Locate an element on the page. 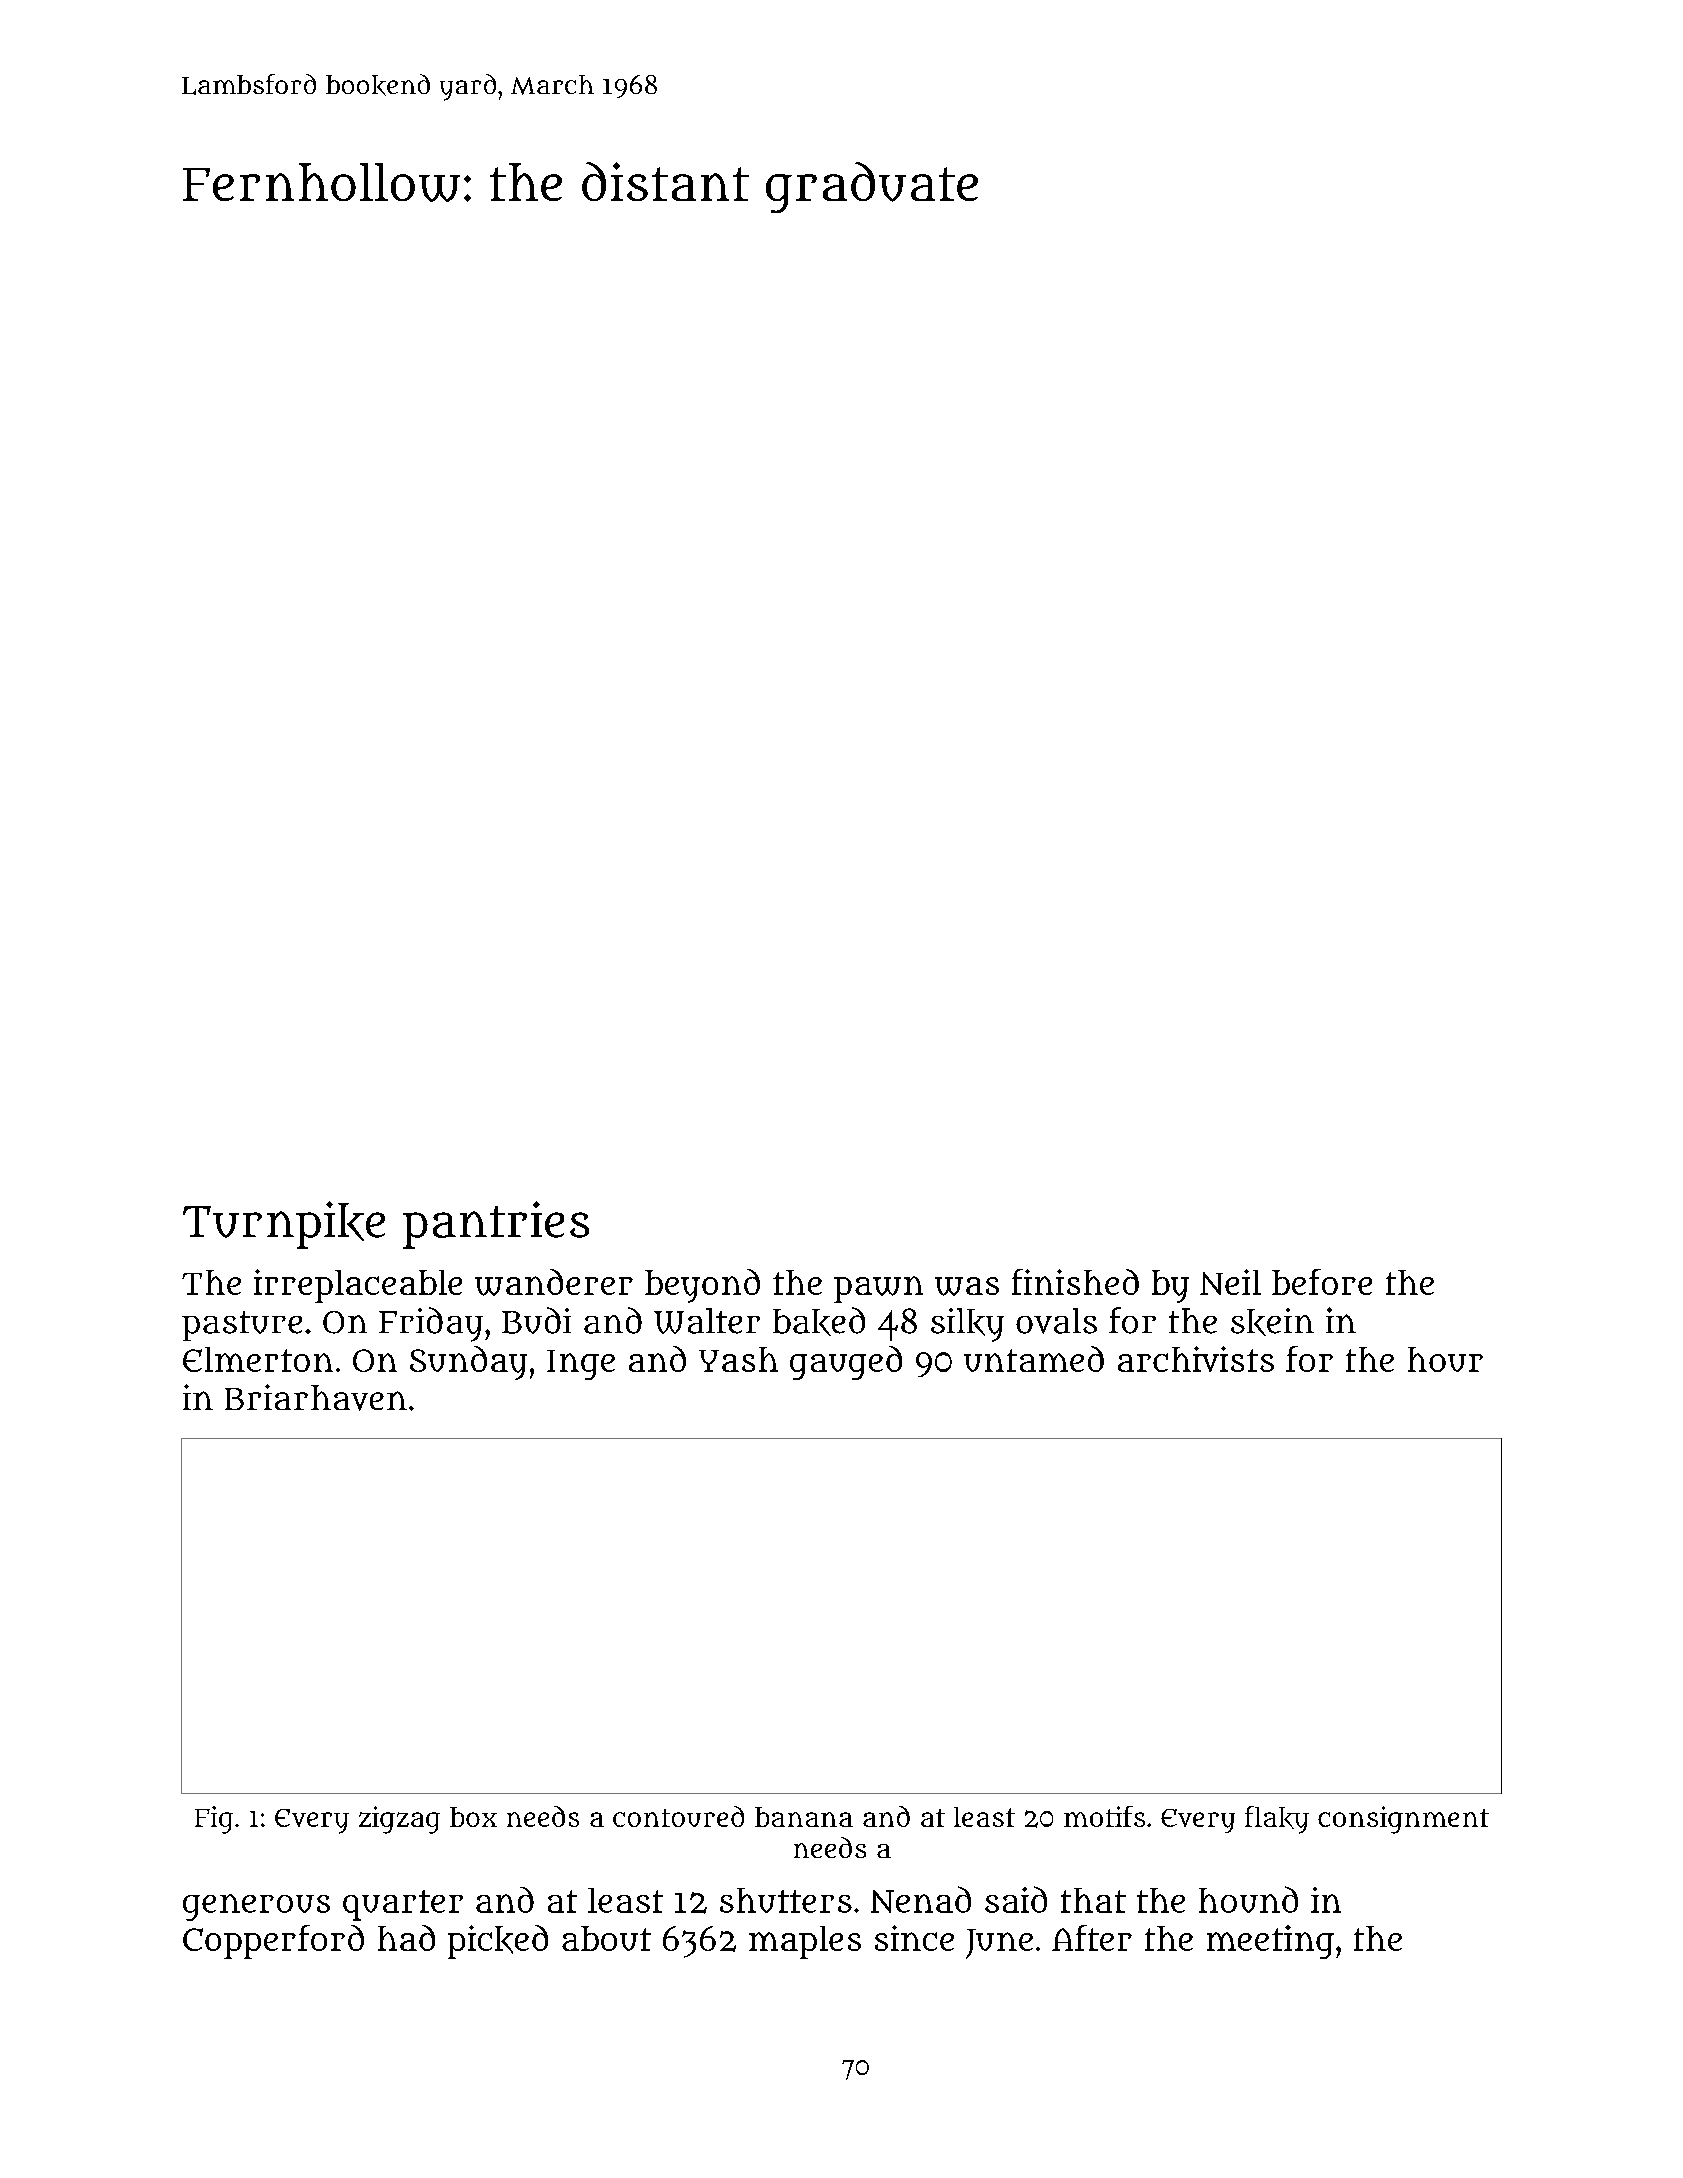 This document has height=2178, width=1683. zigzag is located at coordinates (399, 1820).
